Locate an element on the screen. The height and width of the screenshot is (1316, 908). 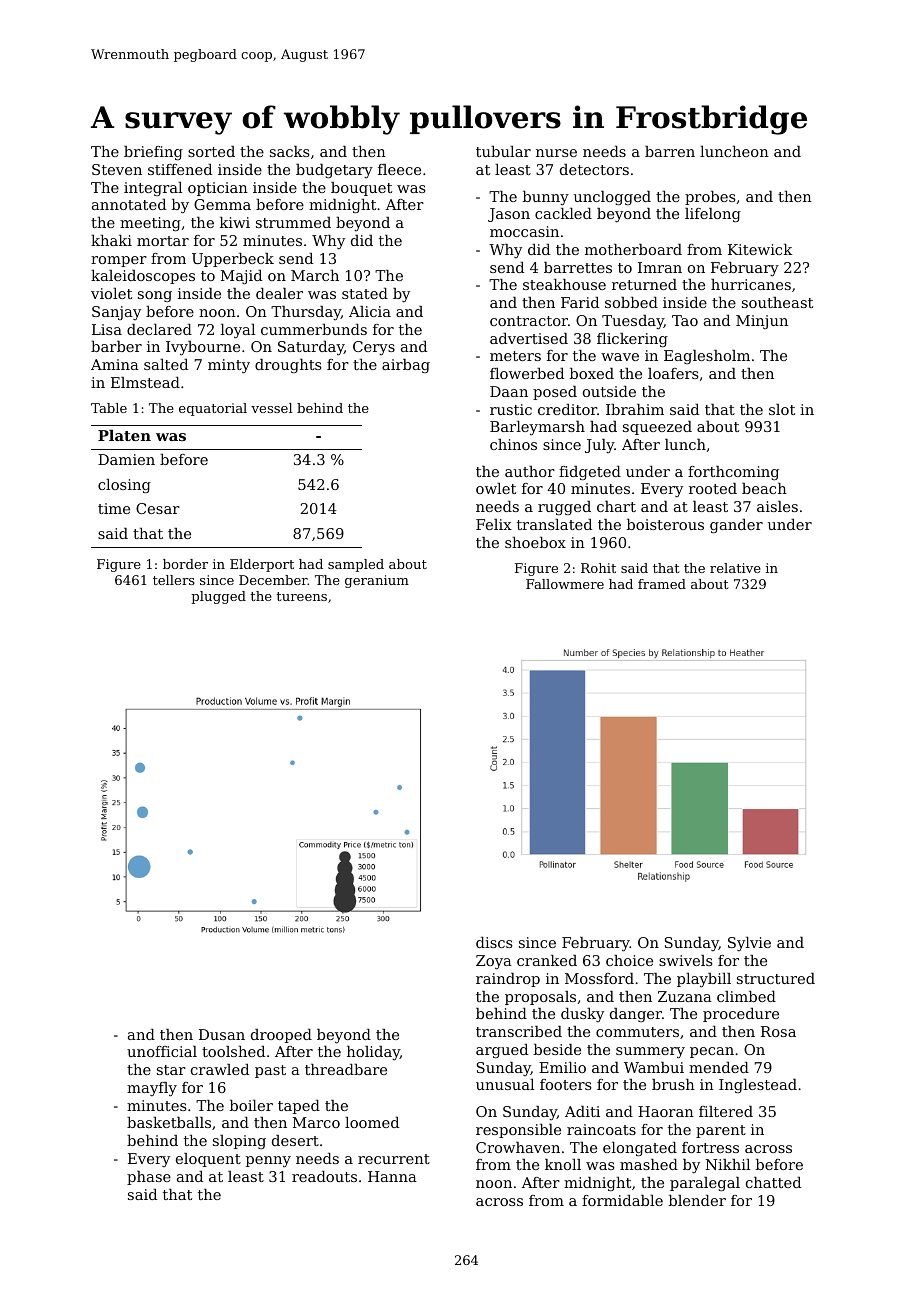
Sylvie is located at coordinates (749, 944).
